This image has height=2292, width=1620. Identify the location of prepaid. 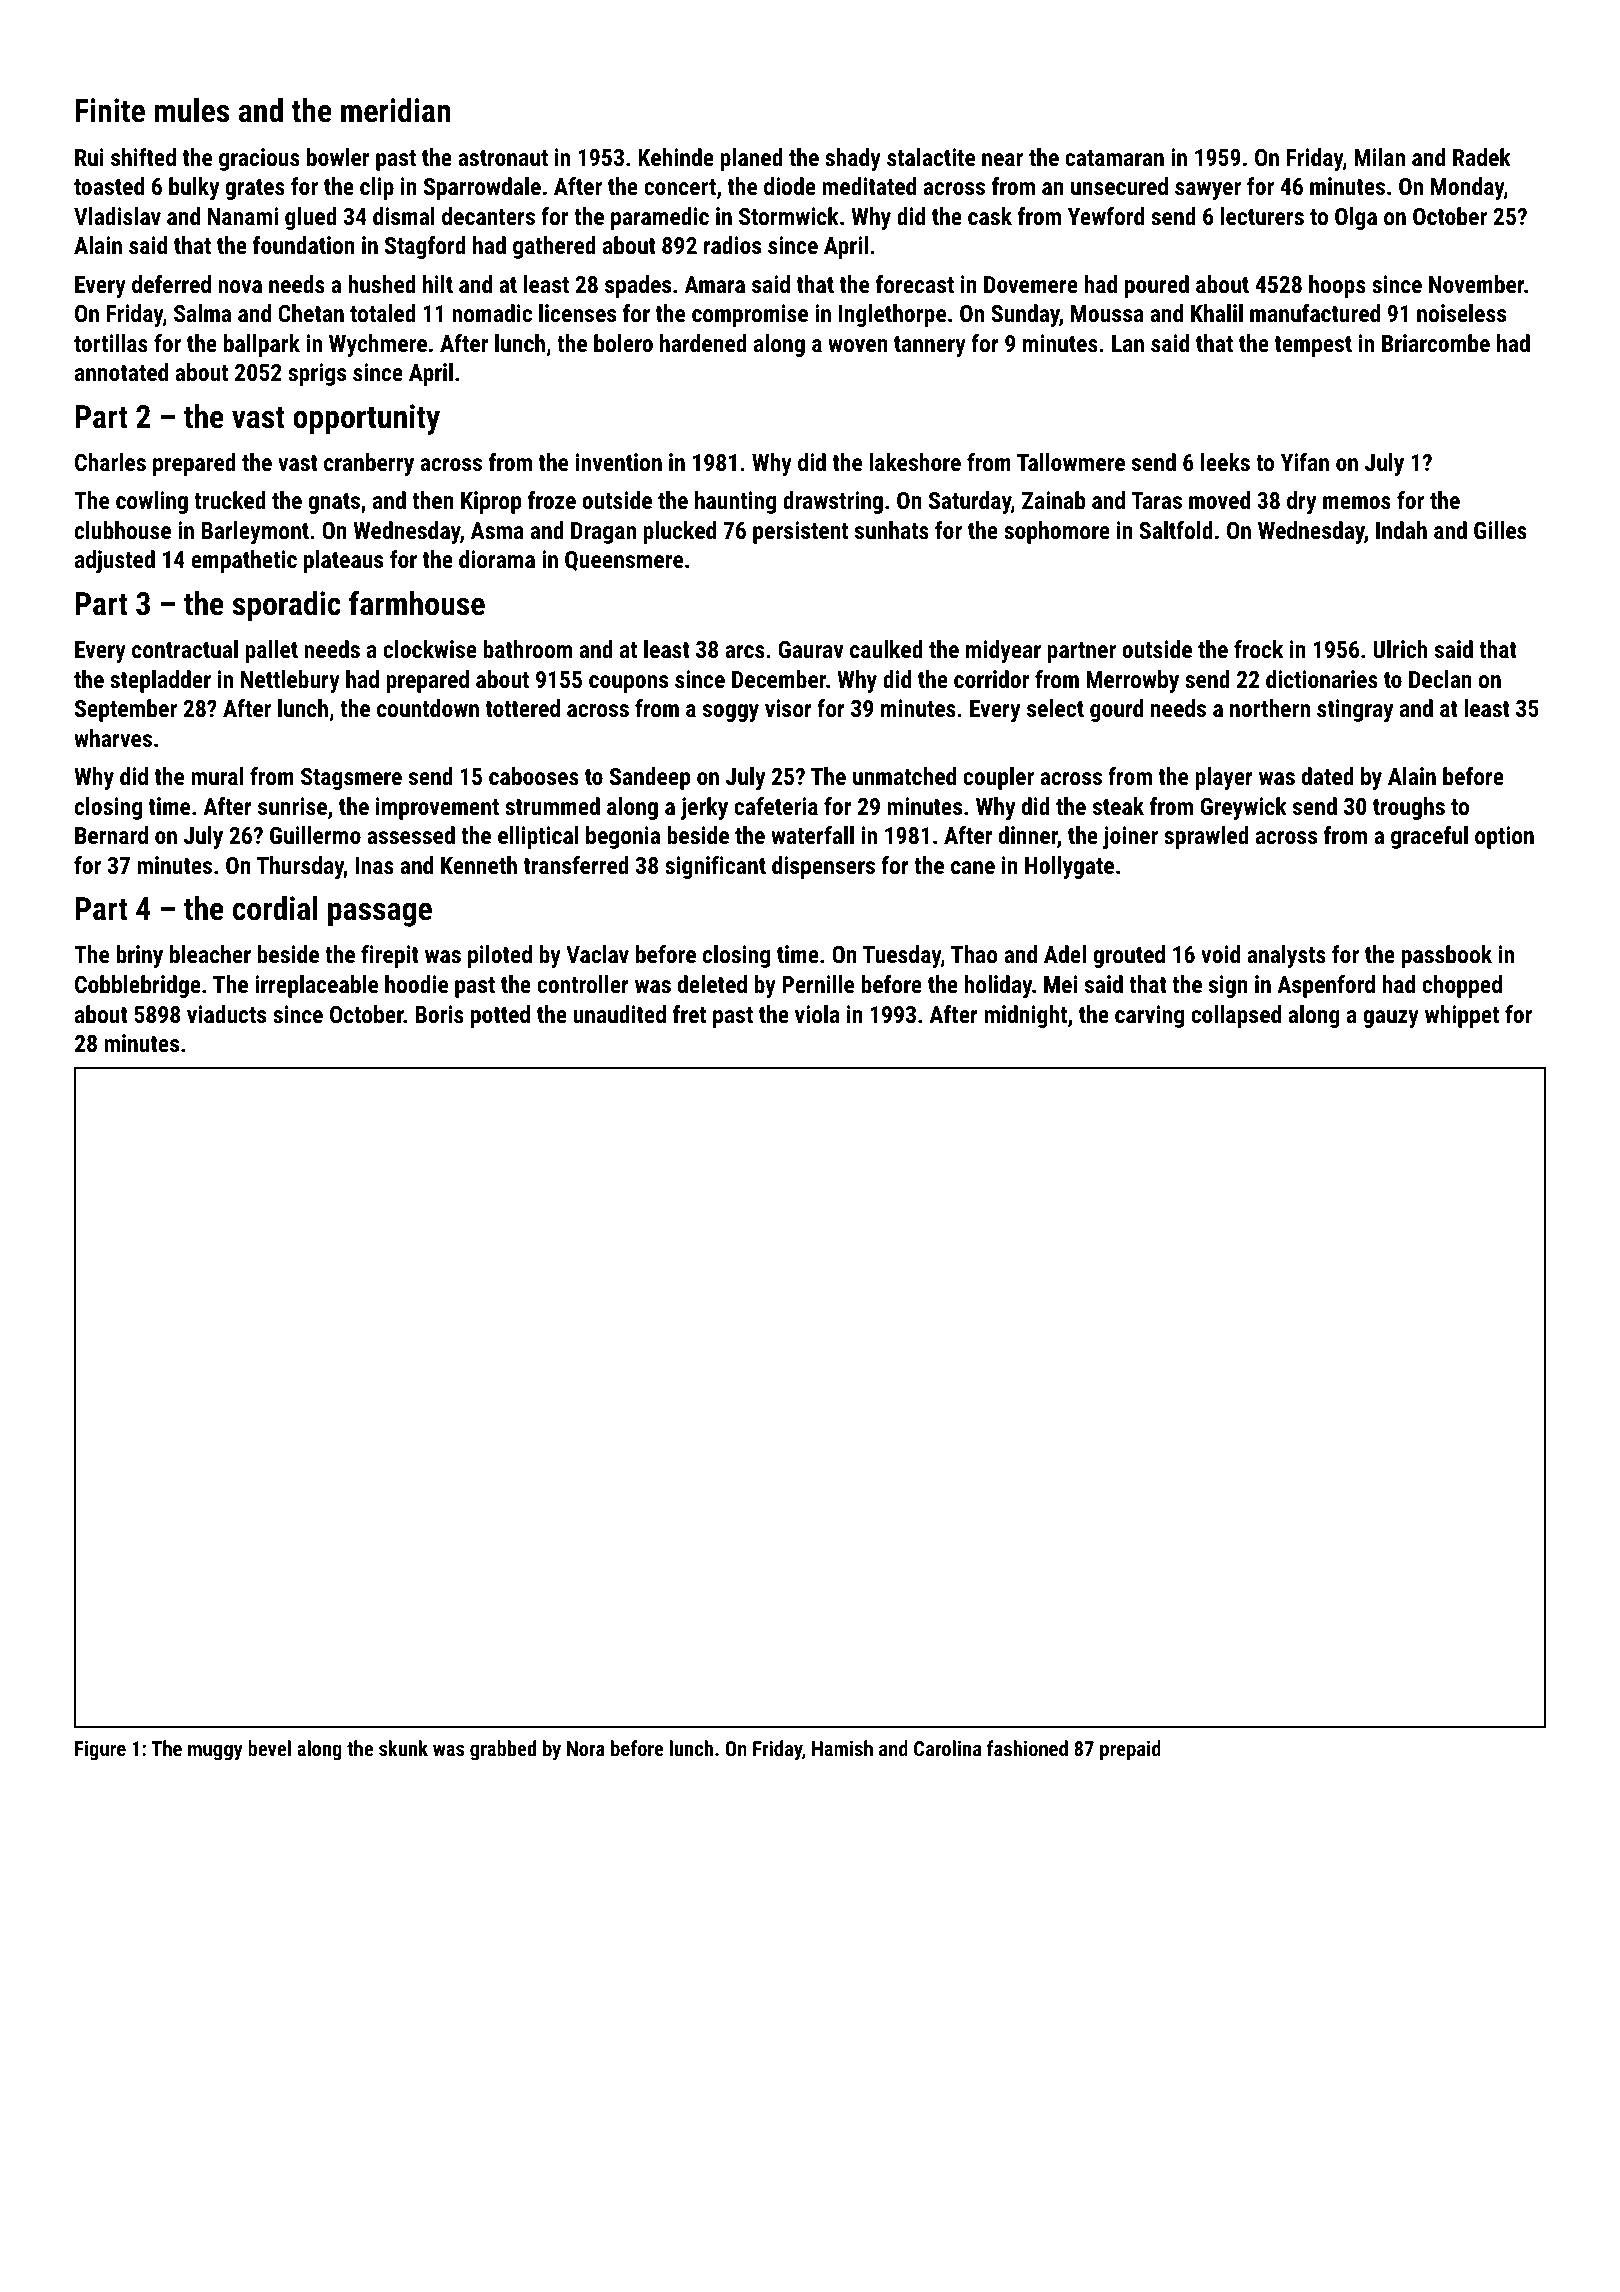
(1130, 1750).
